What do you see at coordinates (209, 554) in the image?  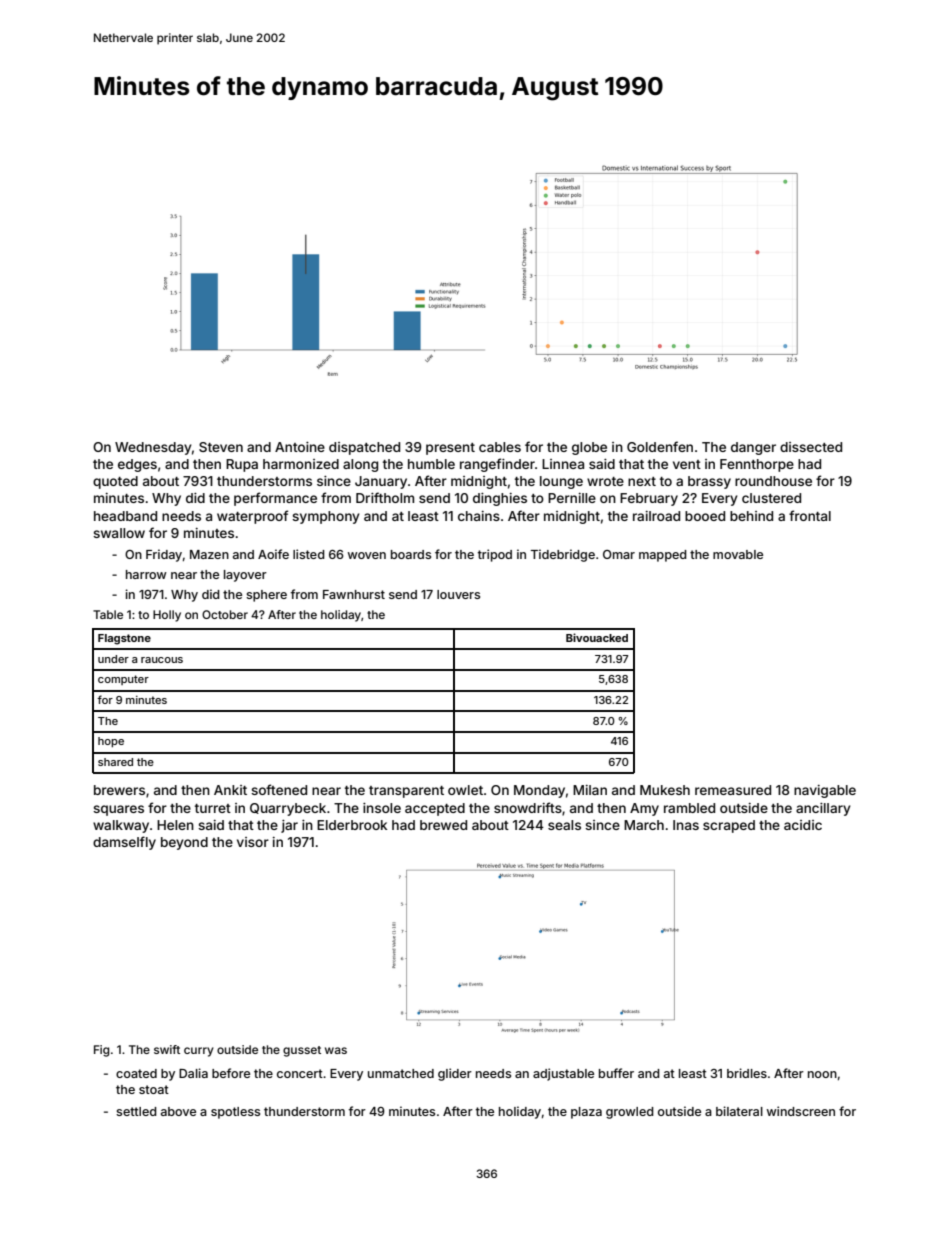 I see `Mazen` at bounding box center [209, 554].
